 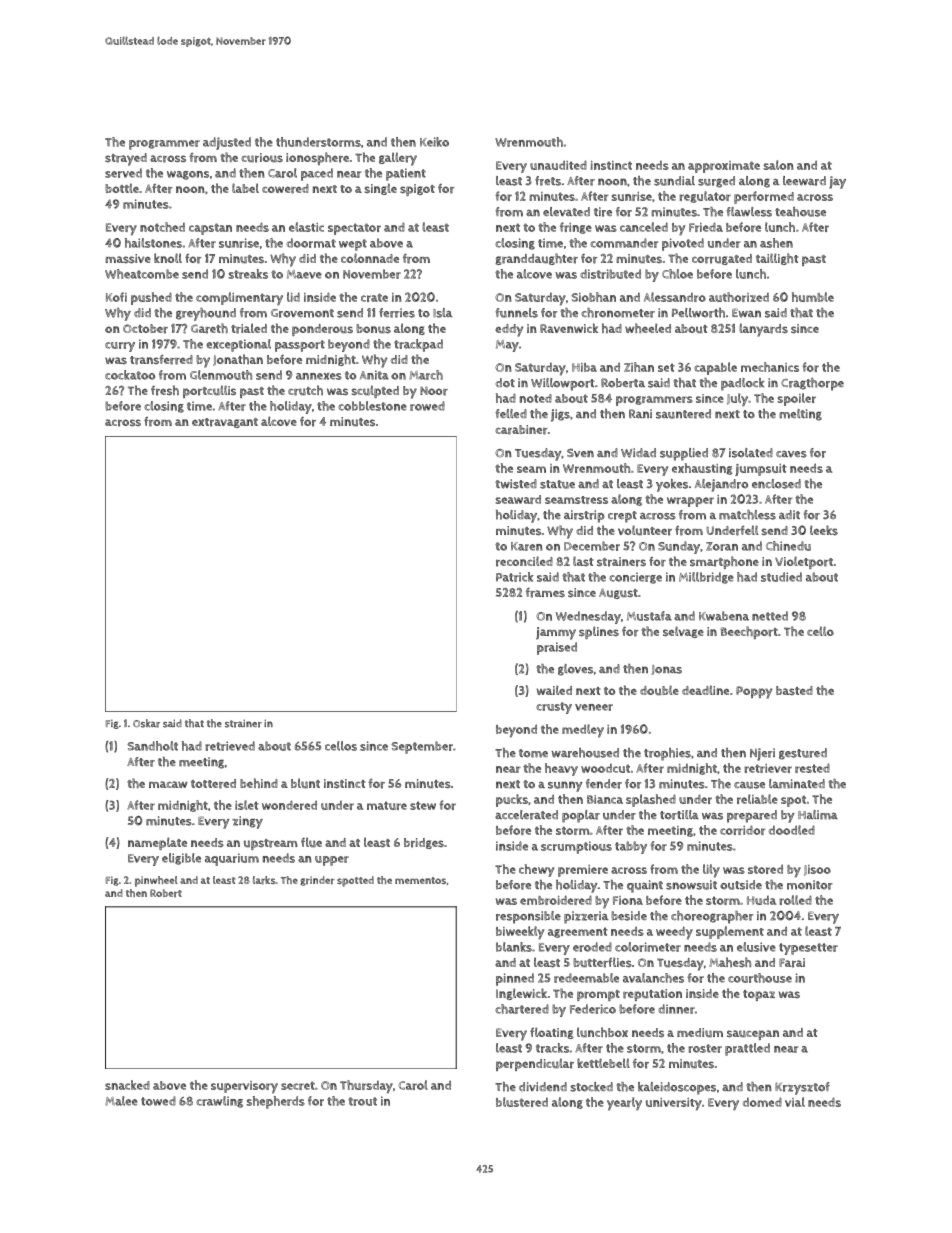 What do you see at coordinates (264, 880) in the document?
I see `larks` at bounding box center [264, 880].
